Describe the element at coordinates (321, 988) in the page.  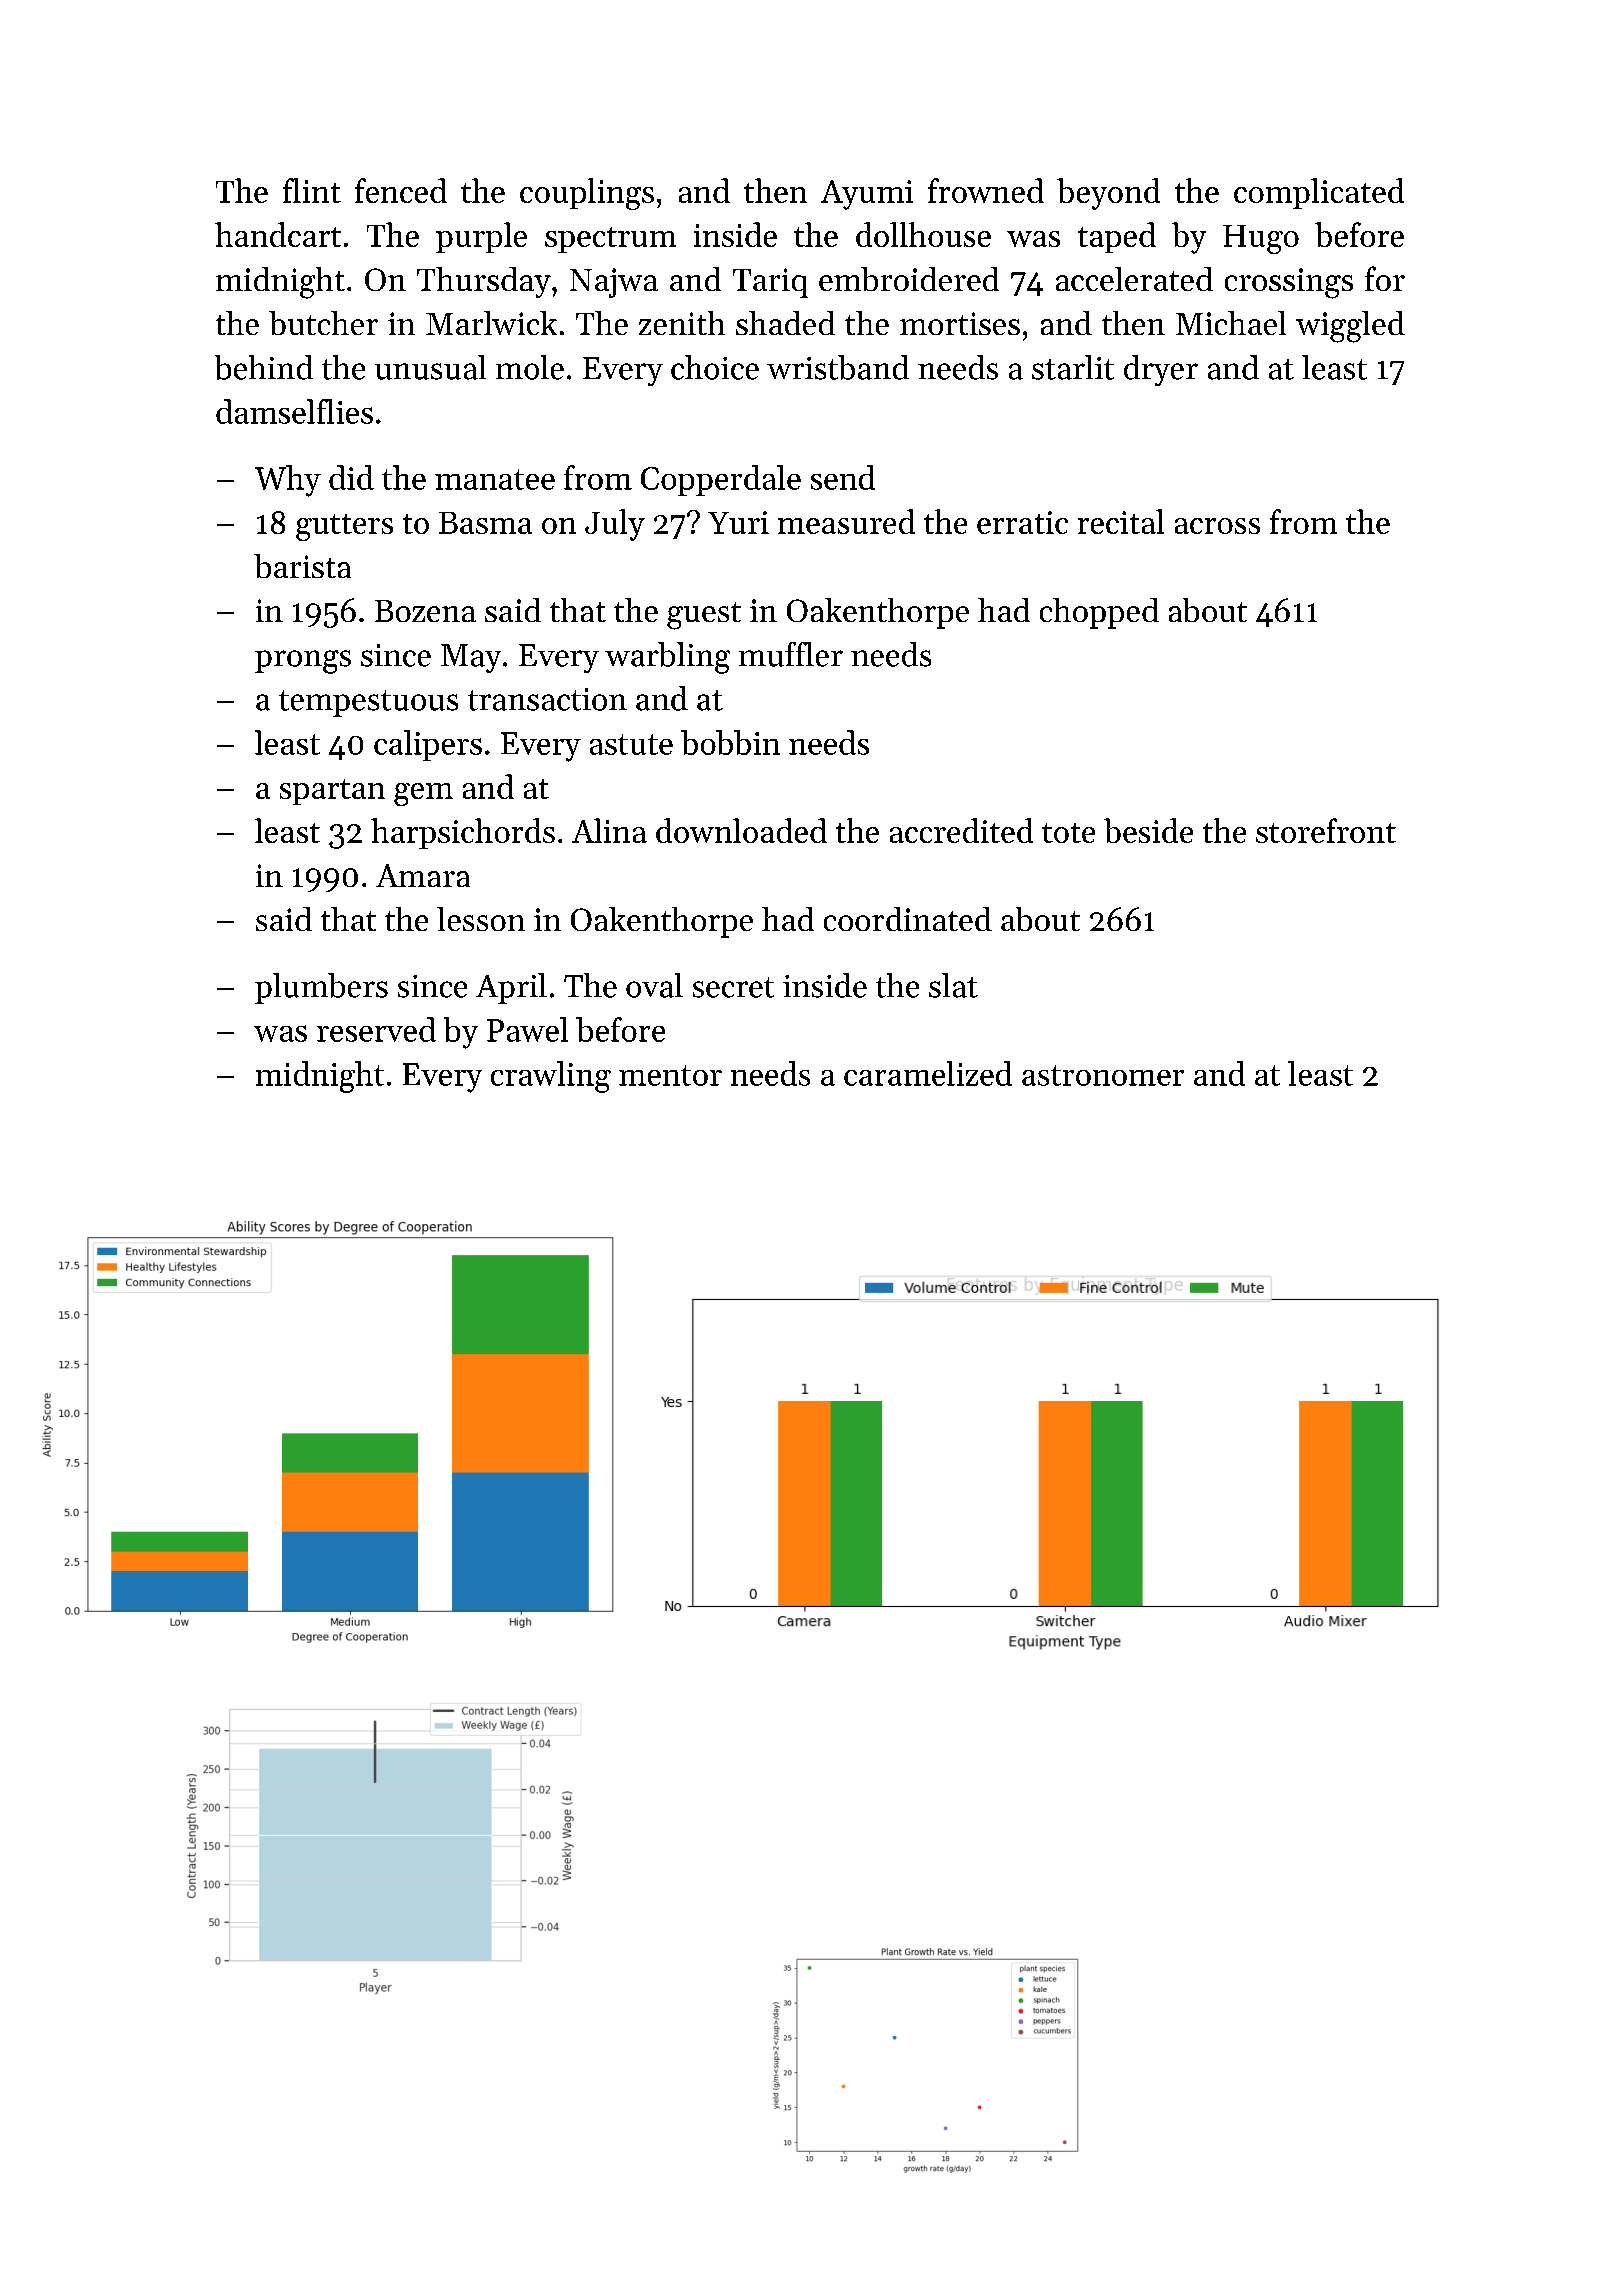
I see `plumbers` at that location.
